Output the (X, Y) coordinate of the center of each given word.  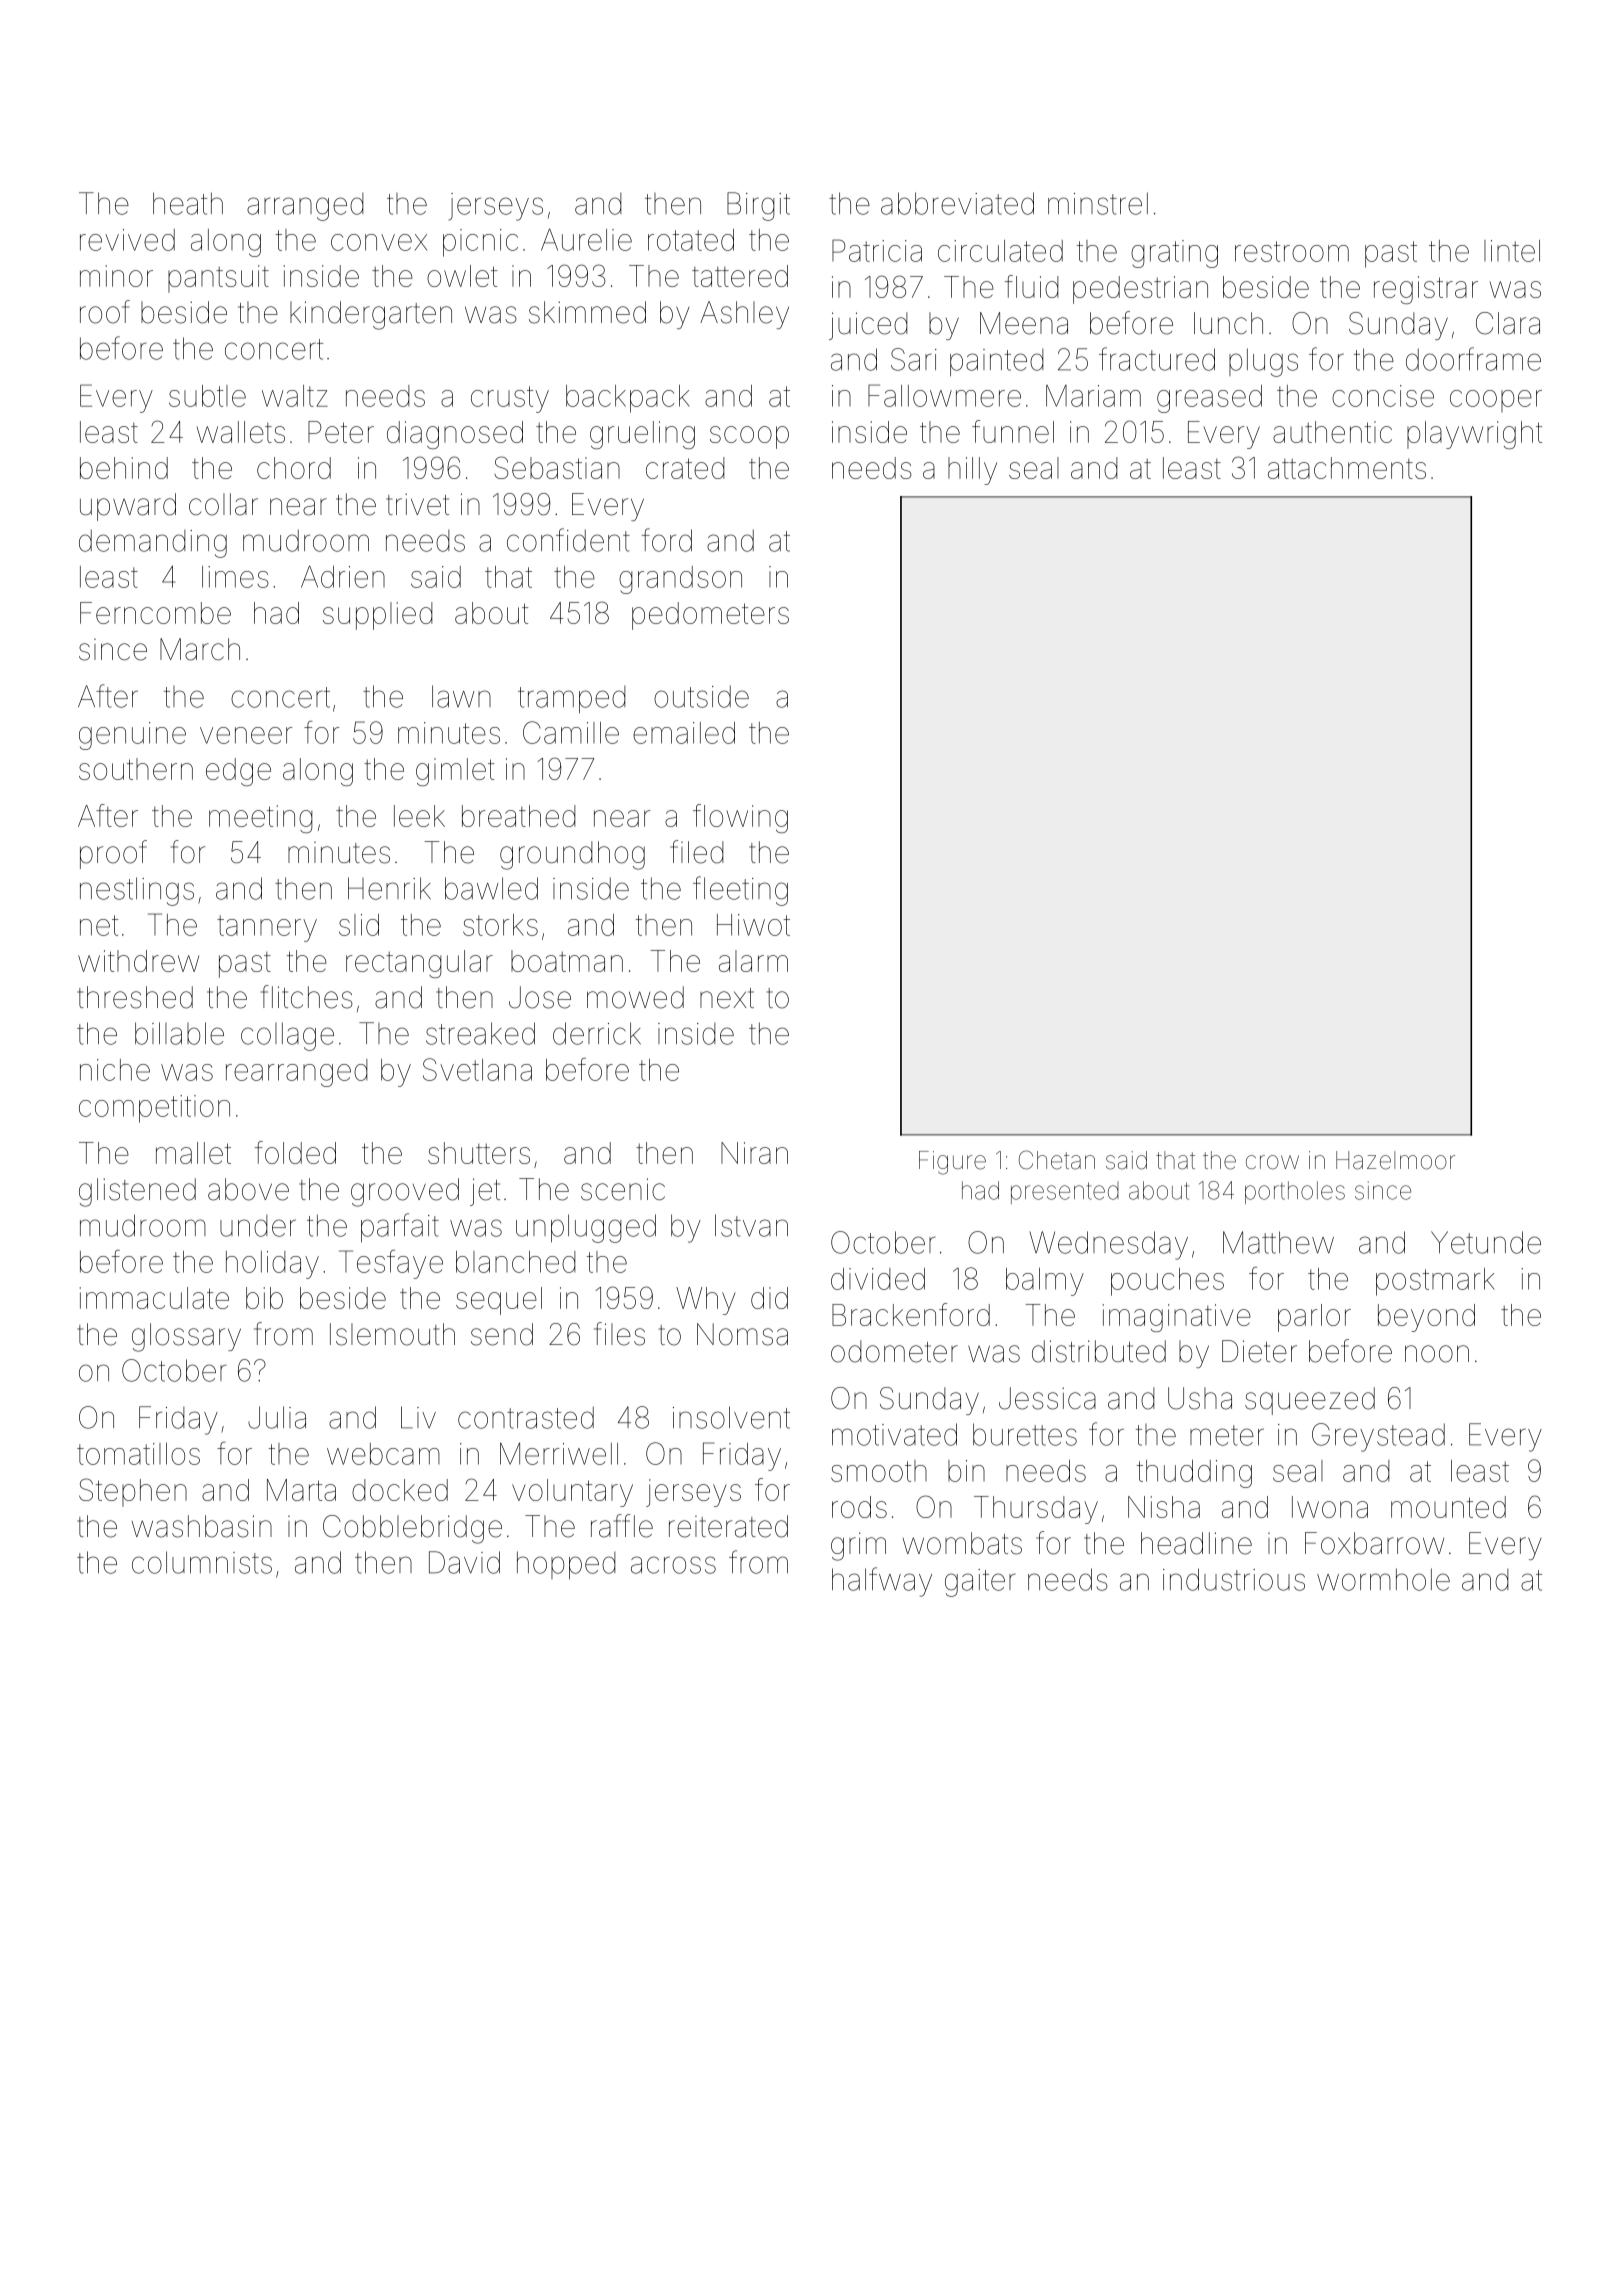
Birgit (758, 206)
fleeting (740, 891)
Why (706, 1301)
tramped (572, 699)
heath (188, 203)
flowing (740, 818)
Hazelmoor (1395, 1160)
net (99, 925)
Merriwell (559, 1453)
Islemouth (392, 1334)
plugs (1263, 362)
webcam (383, 1454)
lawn (461, 696)
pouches (1167, 1282)
